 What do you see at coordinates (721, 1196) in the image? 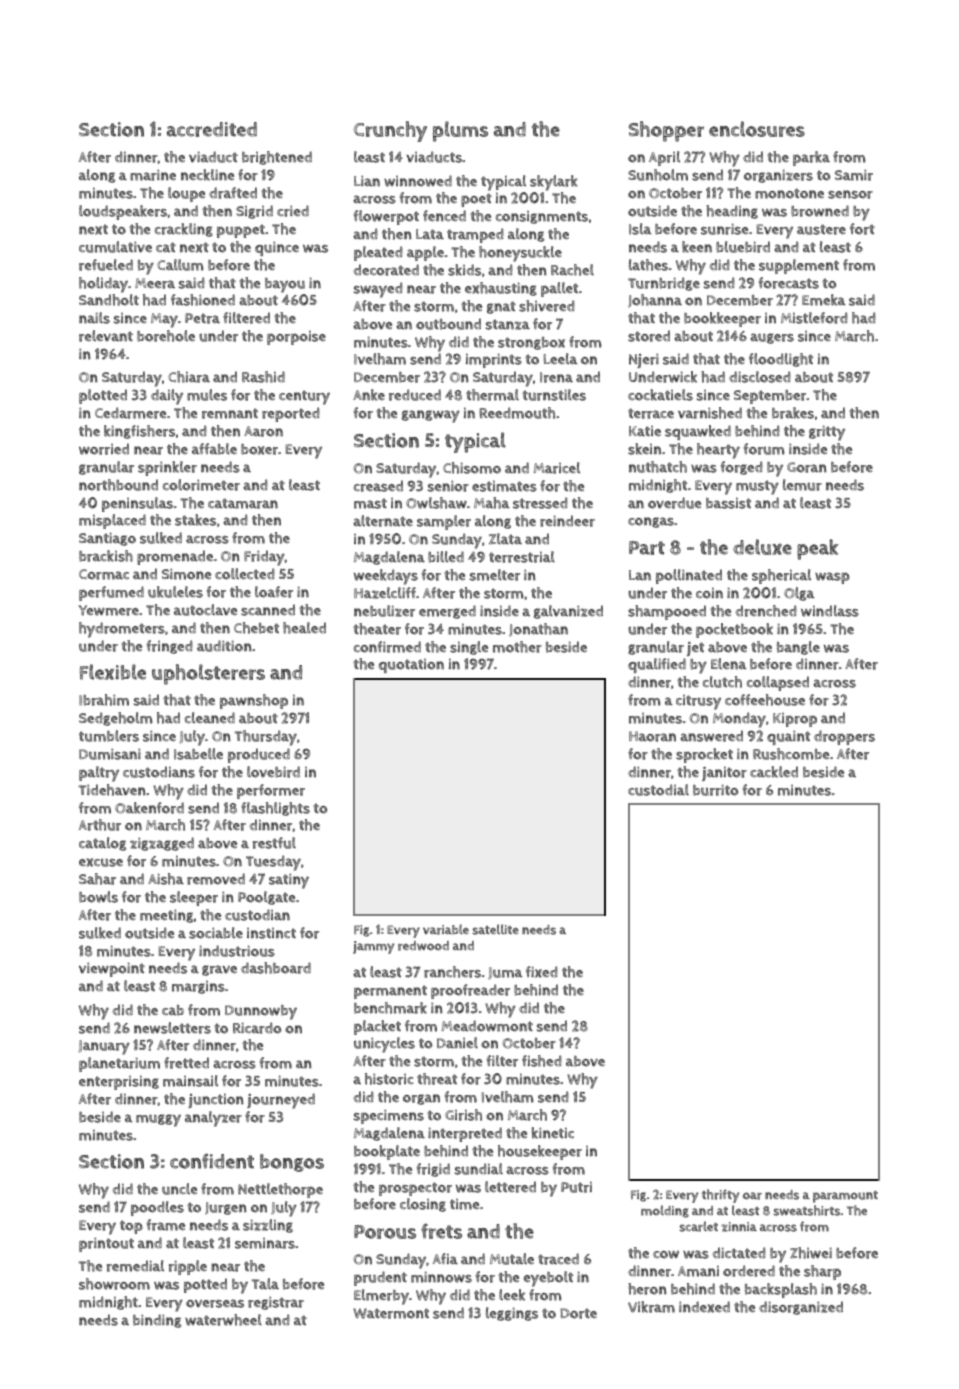
I see `thrifty` at bounding box center [721, 1196].
